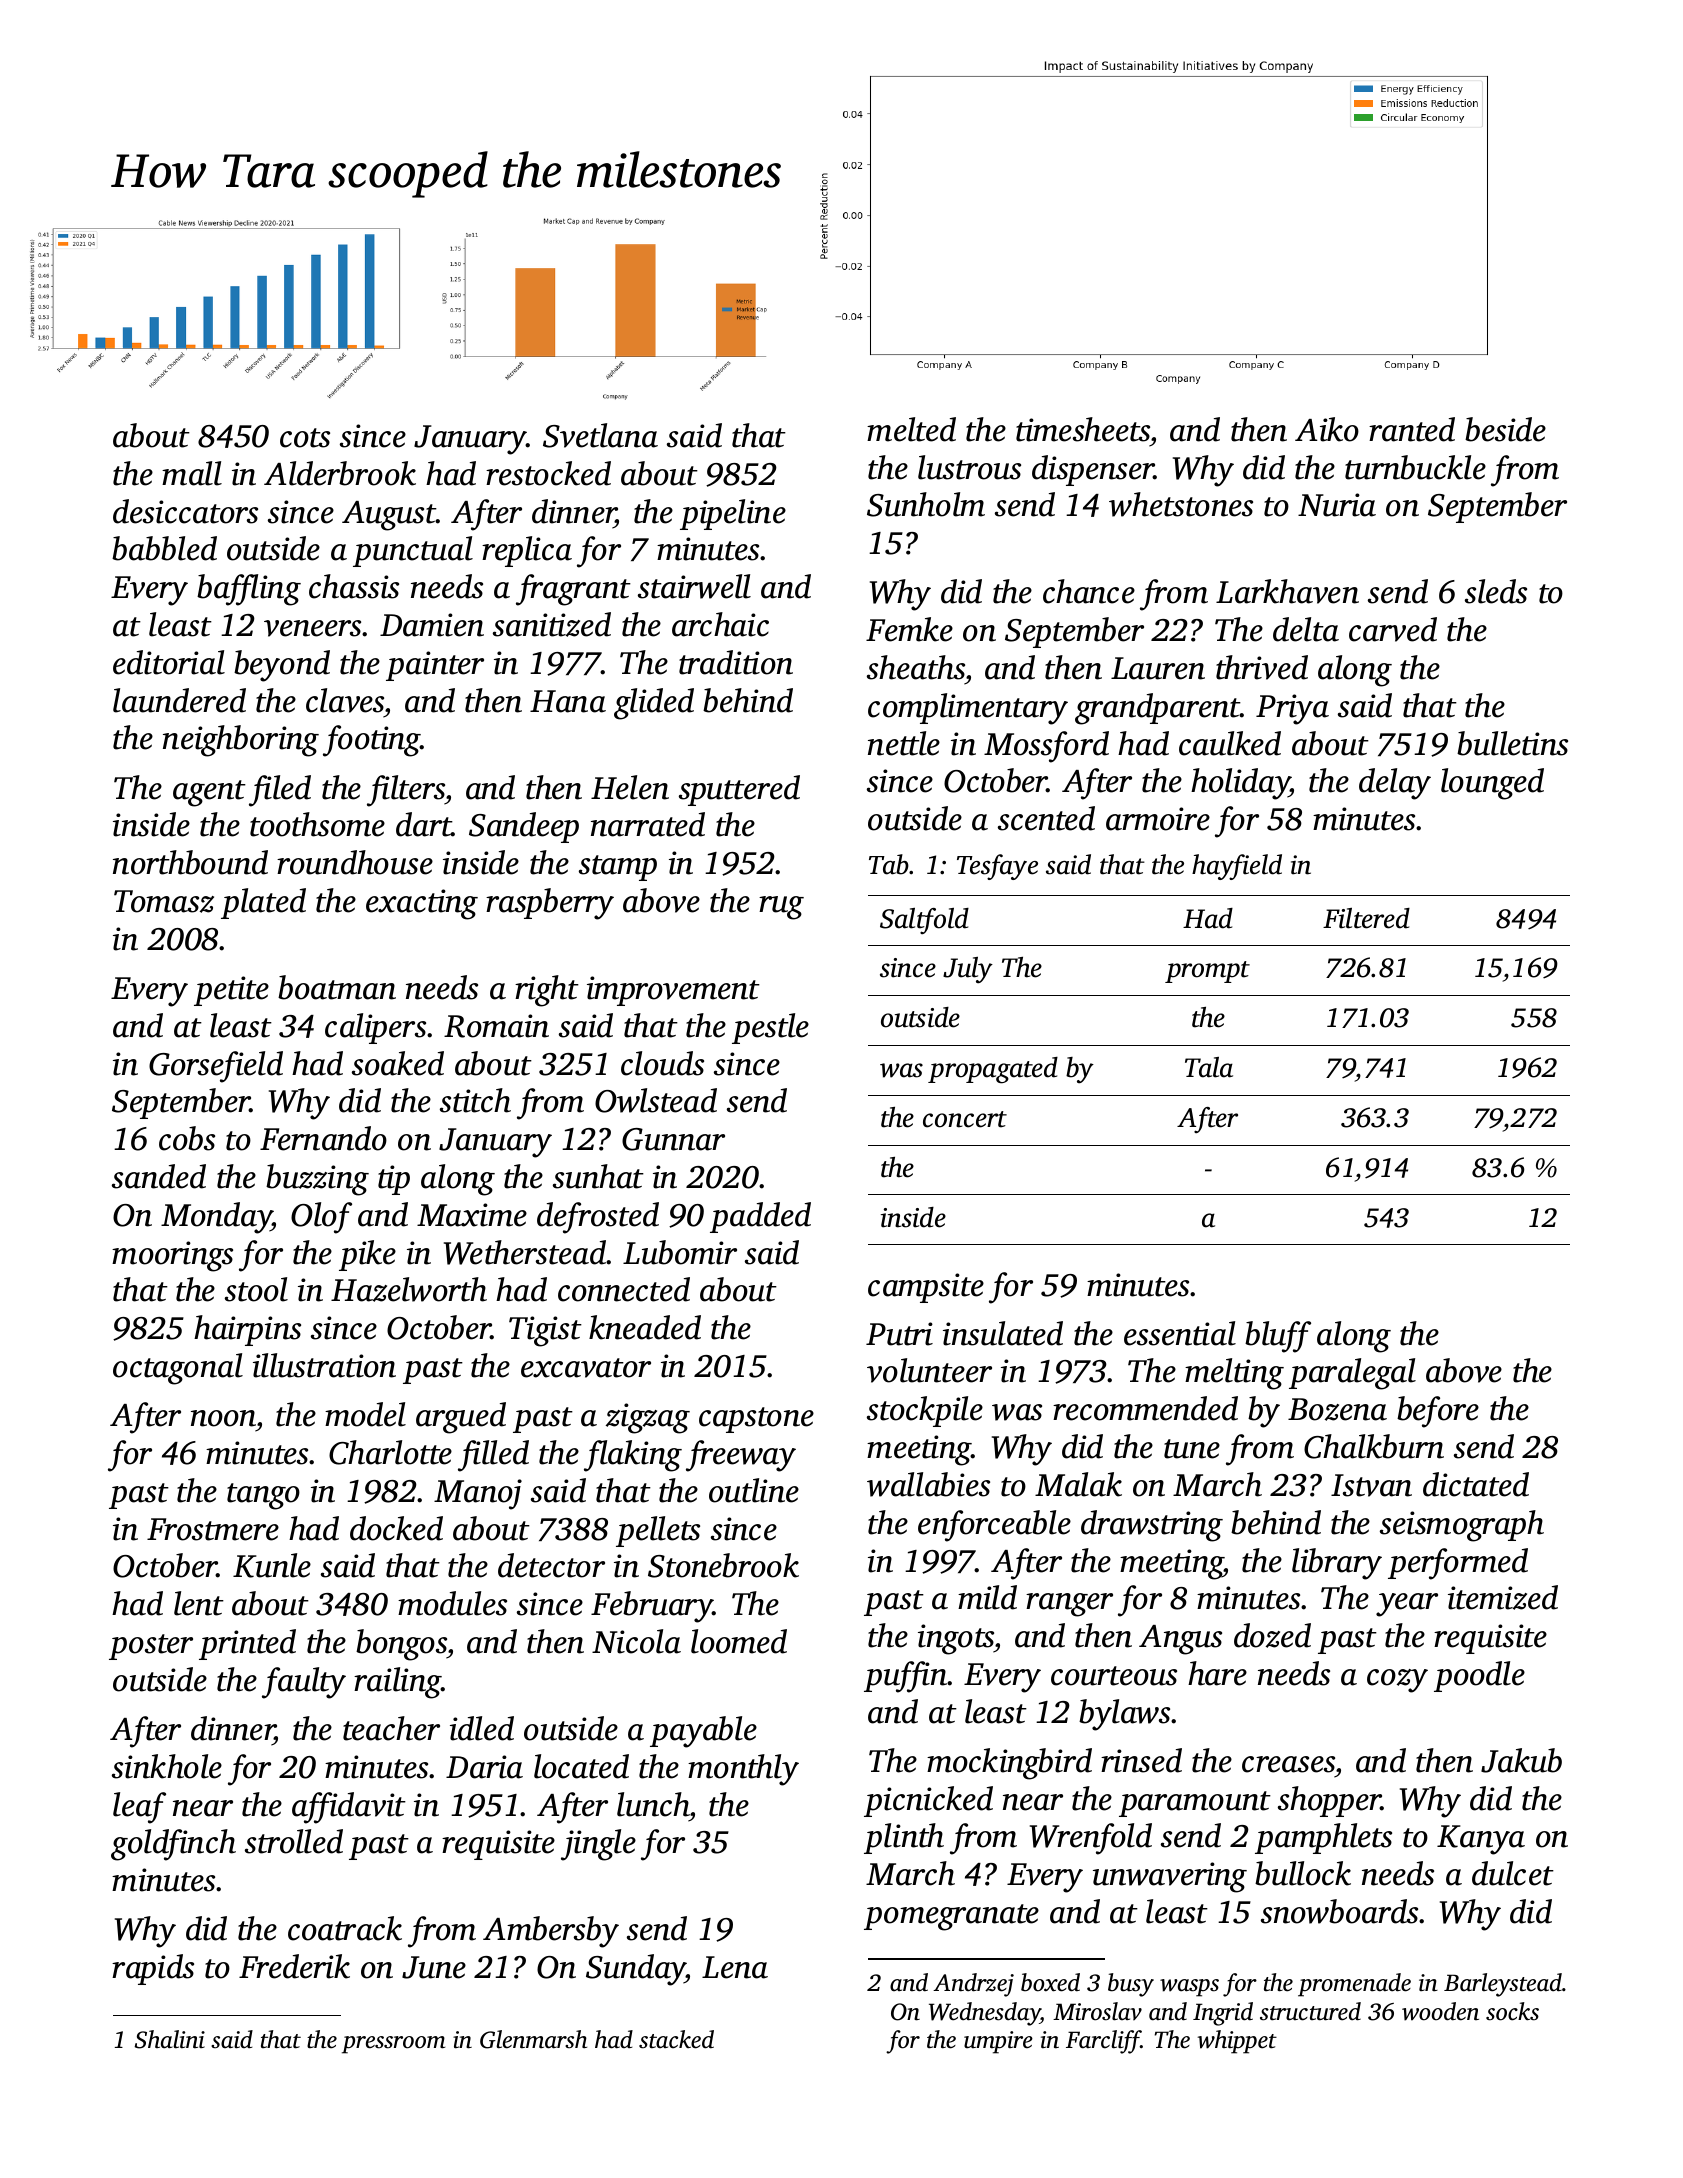 The height and width of the screenshot is (2178, 1683). I want to click on editorial, so click(169, 662).
